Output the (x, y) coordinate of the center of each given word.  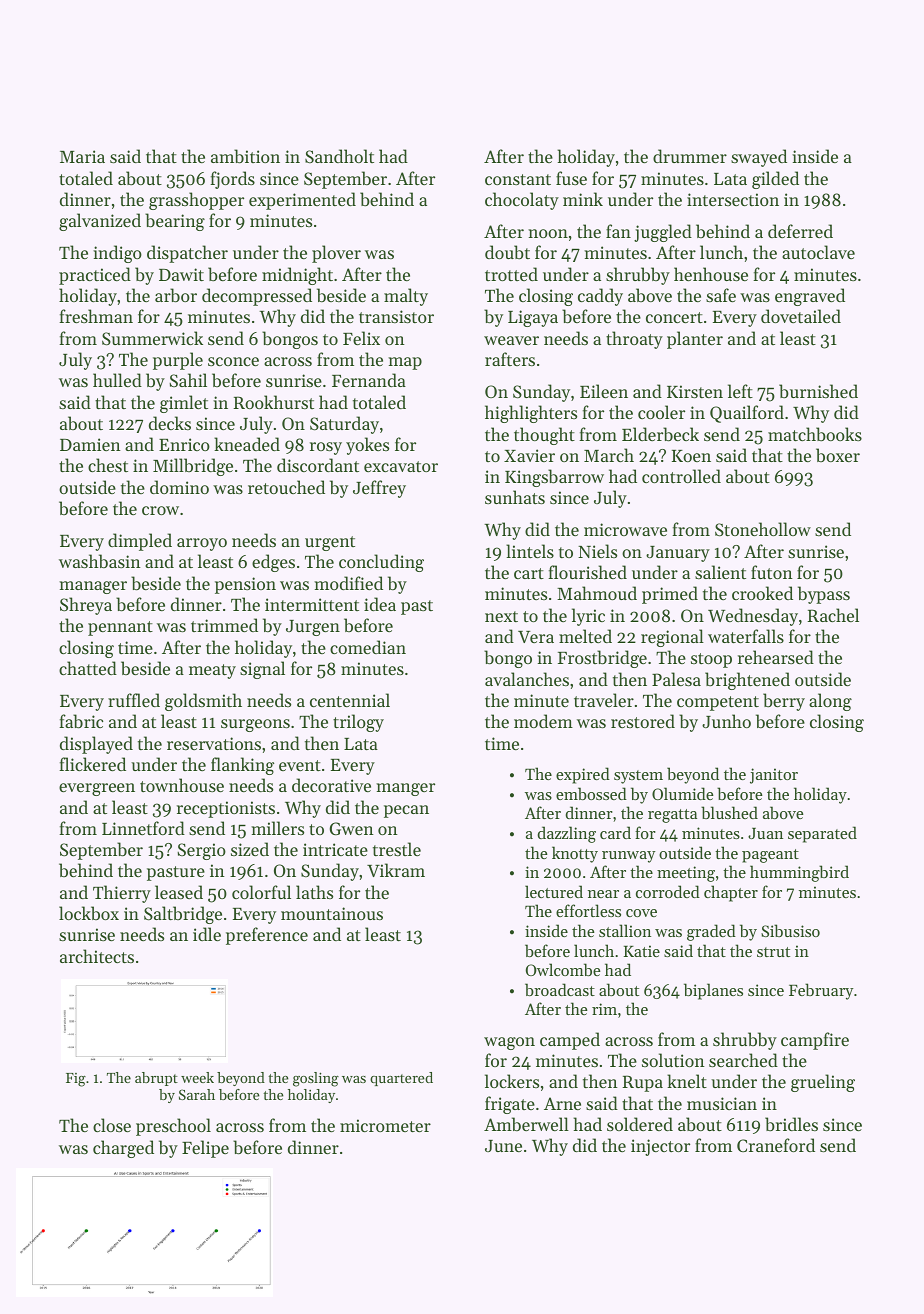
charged (123, 1149)
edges (273, 563)
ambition (245, 156)
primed (670, 595)
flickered (92, 764)
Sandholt (339, 156)
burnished (818, 391)
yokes (367, 446)
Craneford (776, 1145)
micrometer (385, 1125)
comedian (368, 647)
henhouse (711, 274)
